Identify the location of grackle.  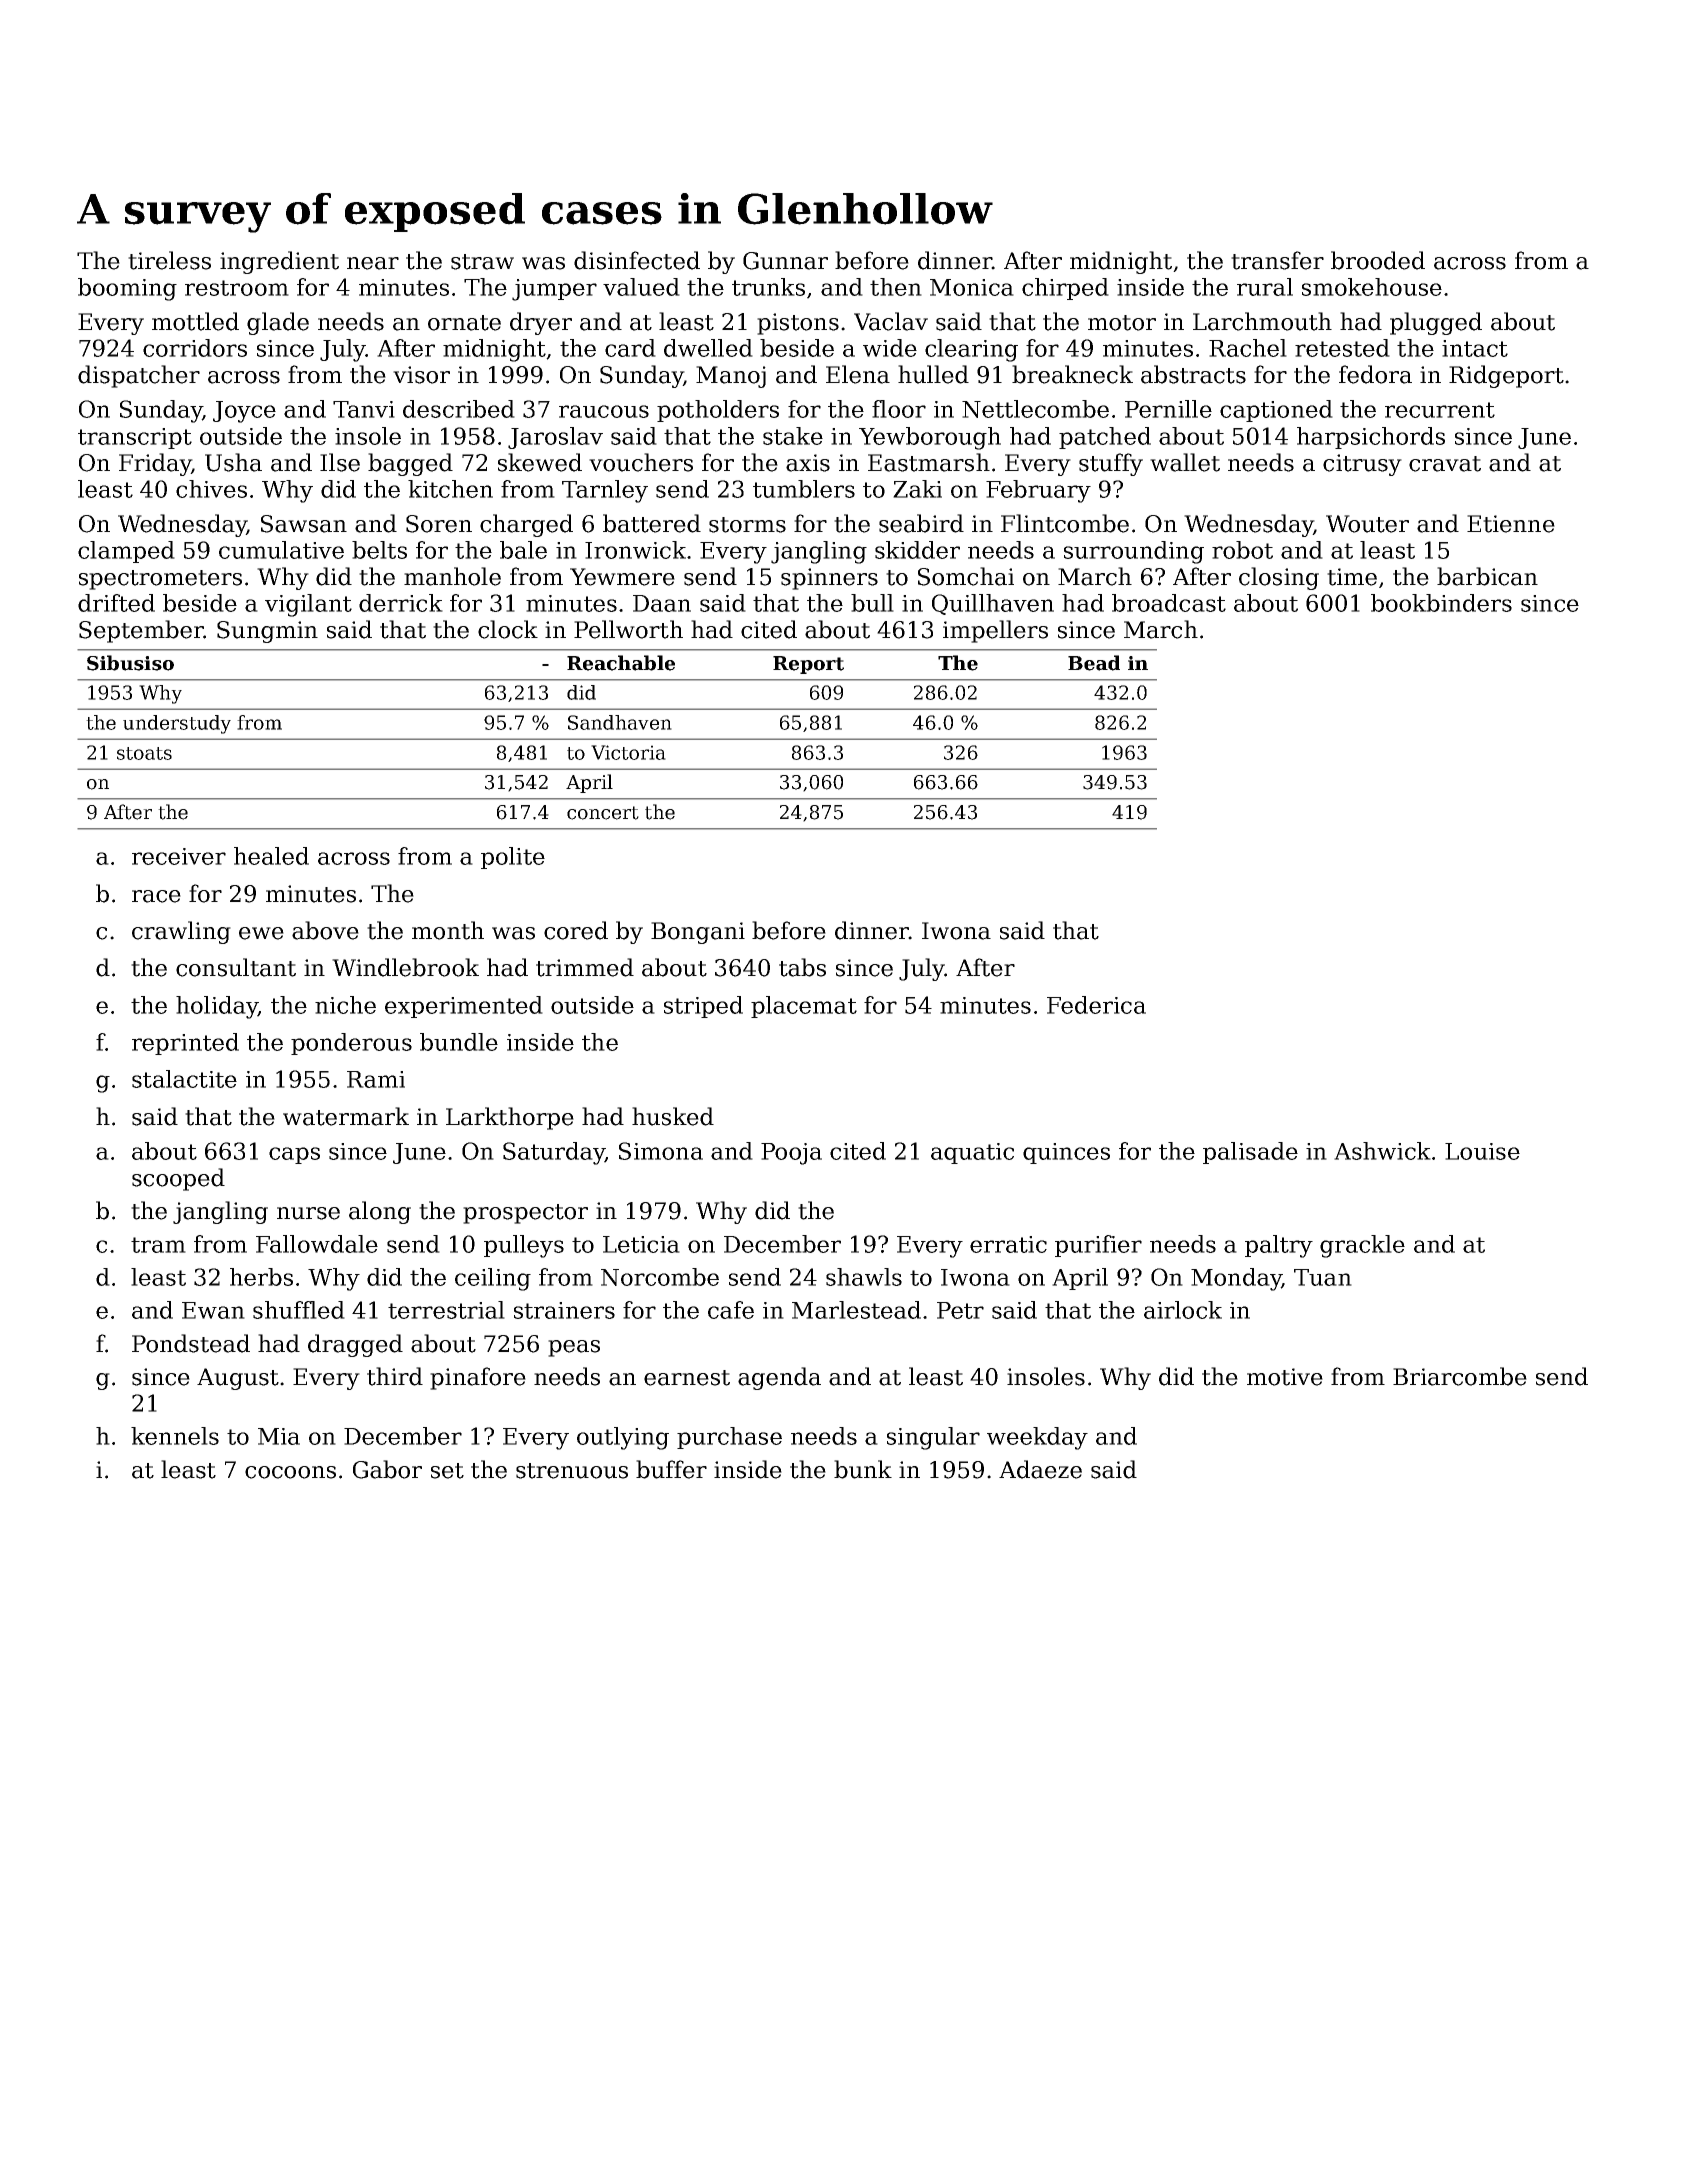
(1362, 1246).
